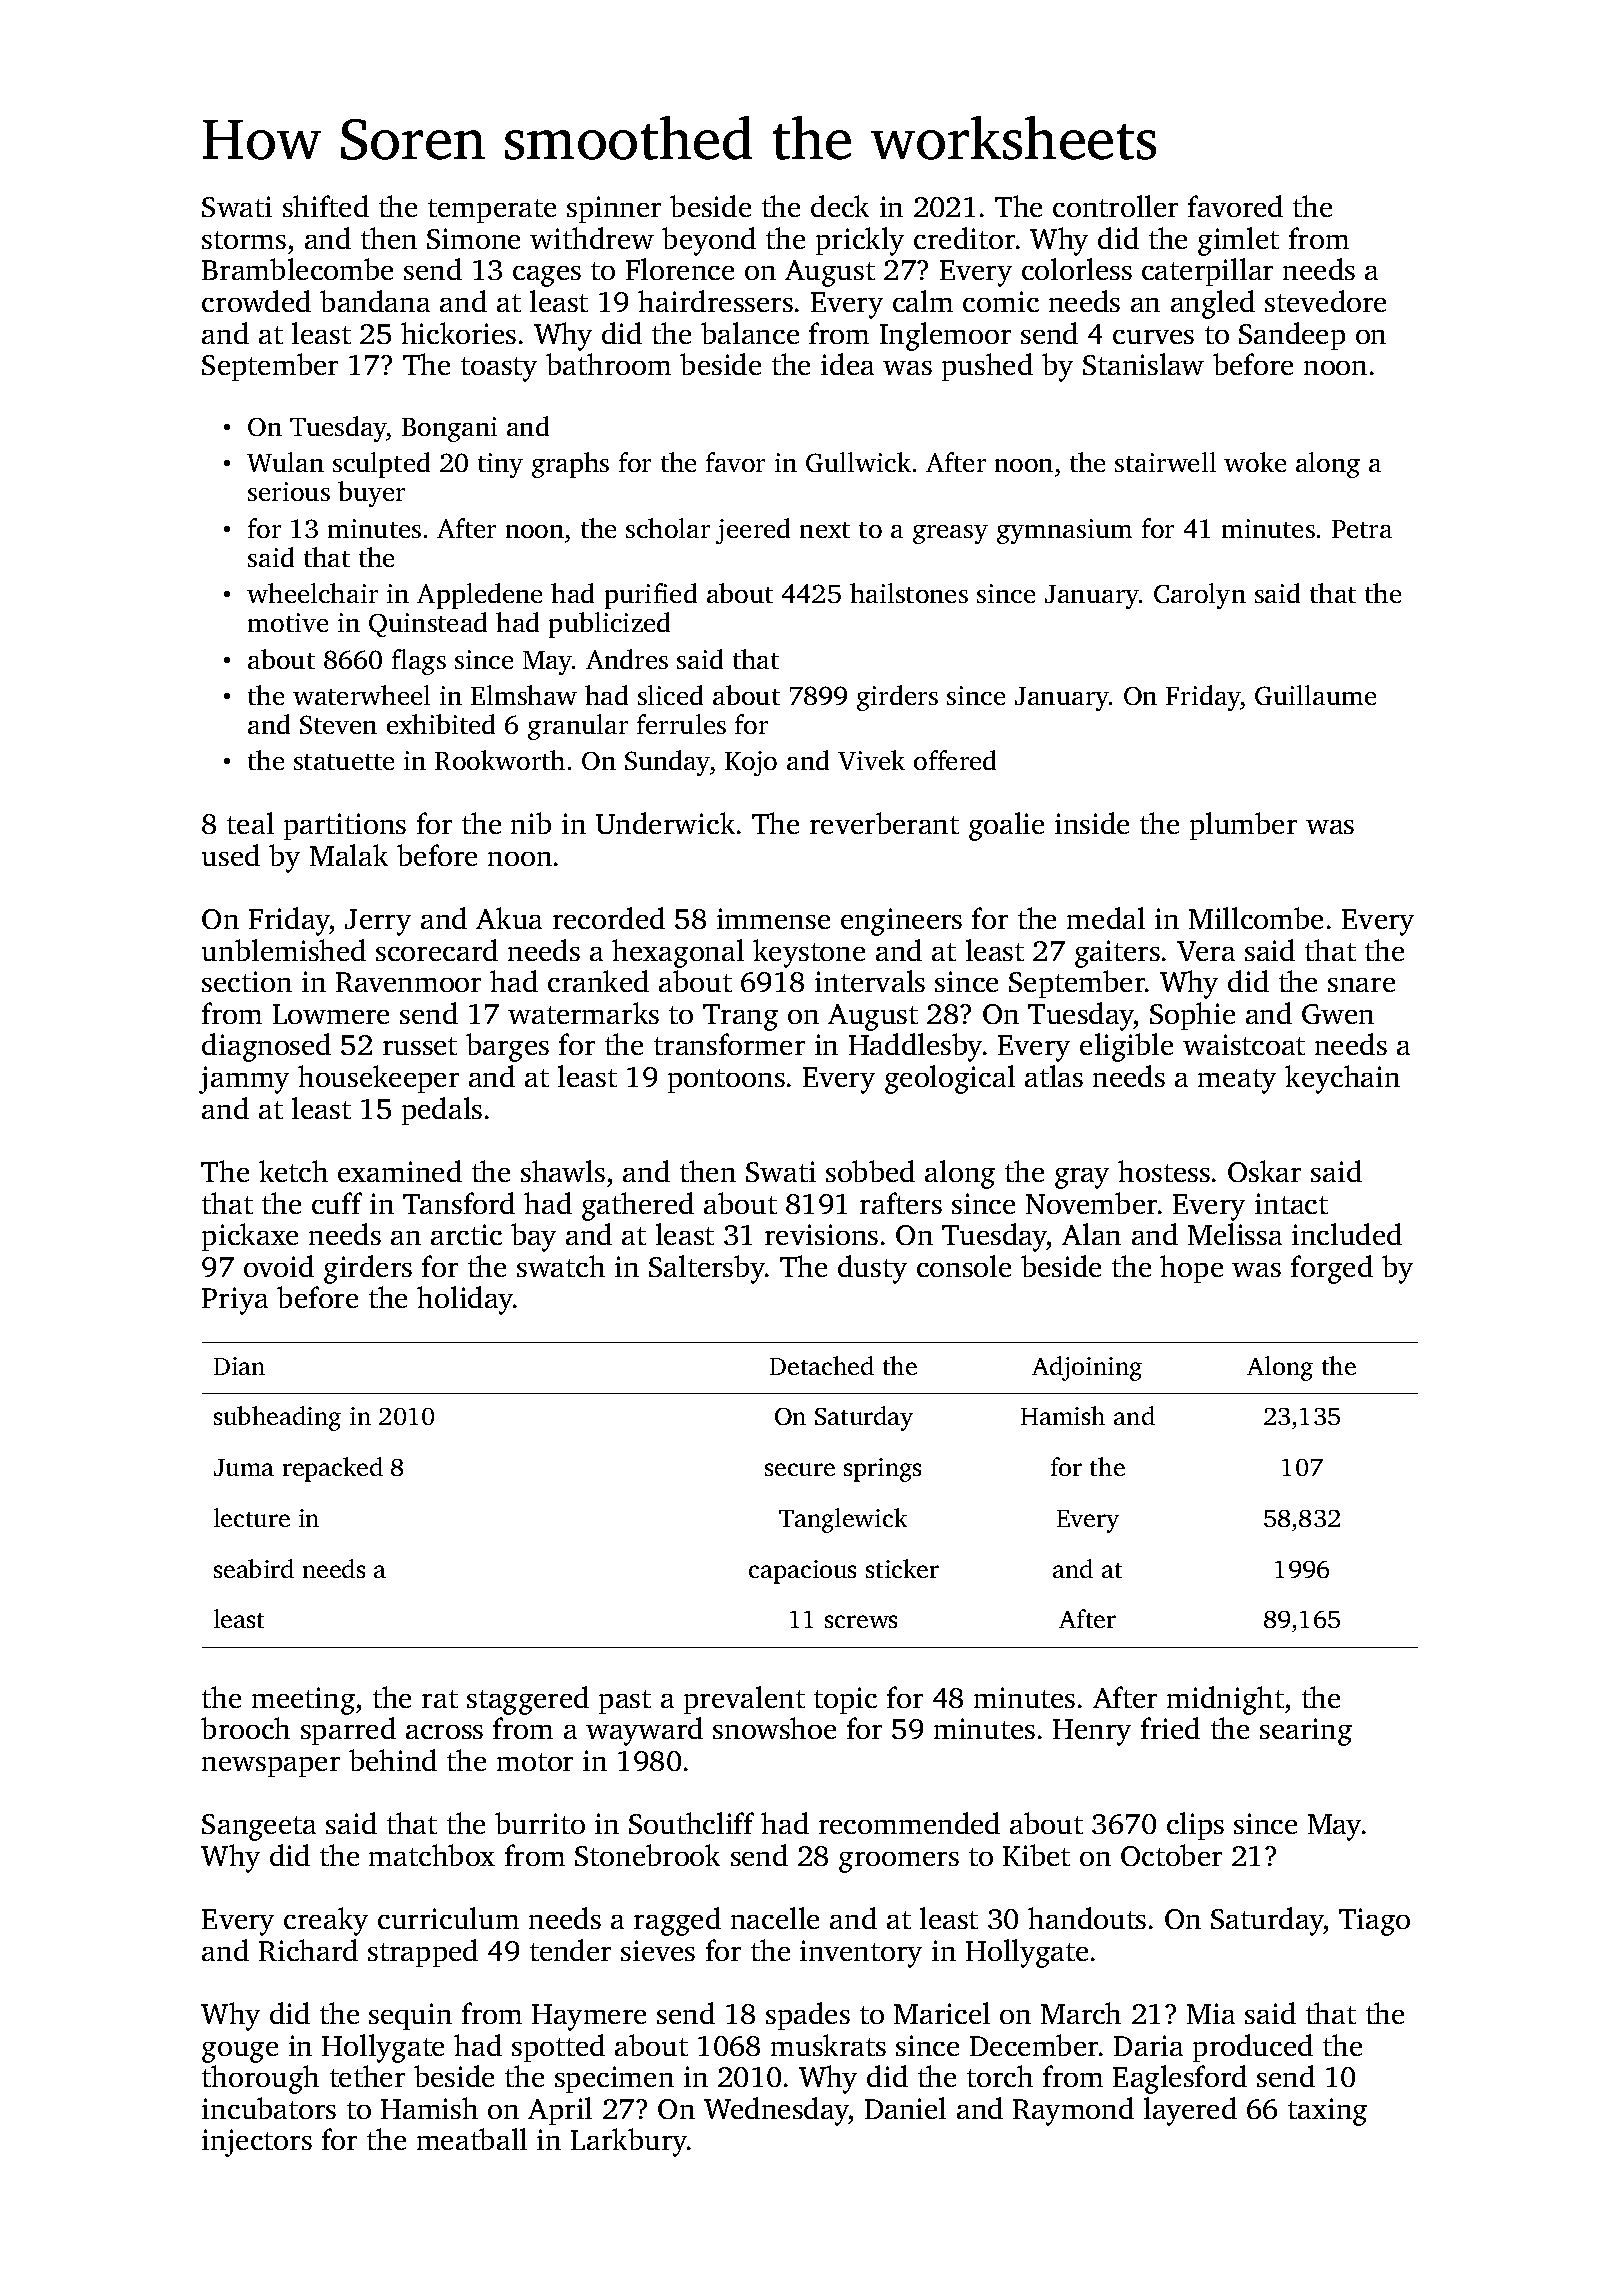  Describe the element at coordinates (349, 855) in the screenshot. I see `Malak` at that location.
